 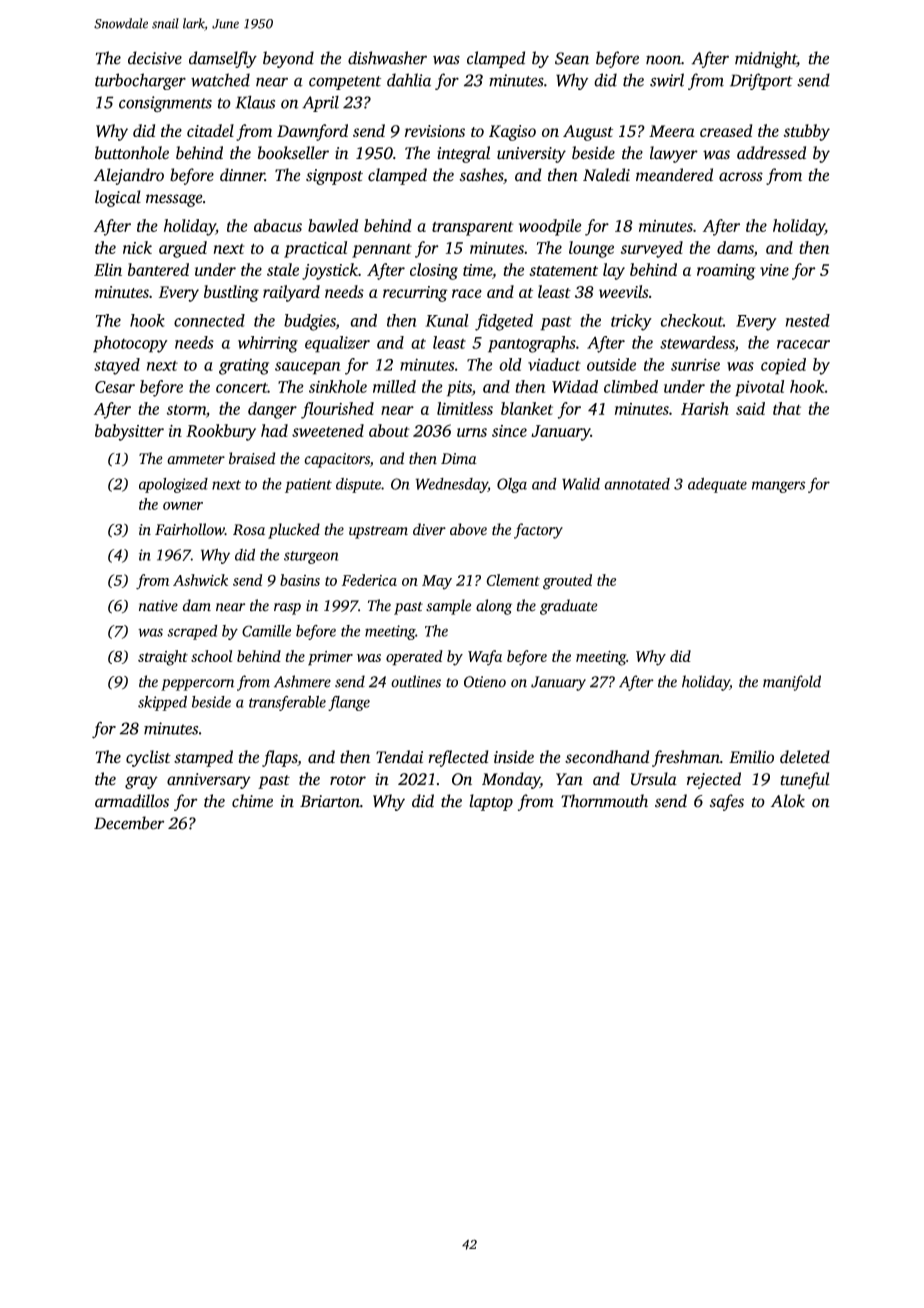 What do you see at coordinates (538, 531) in the screenshot?
I see `factory` at bounding box center [538, 531].
